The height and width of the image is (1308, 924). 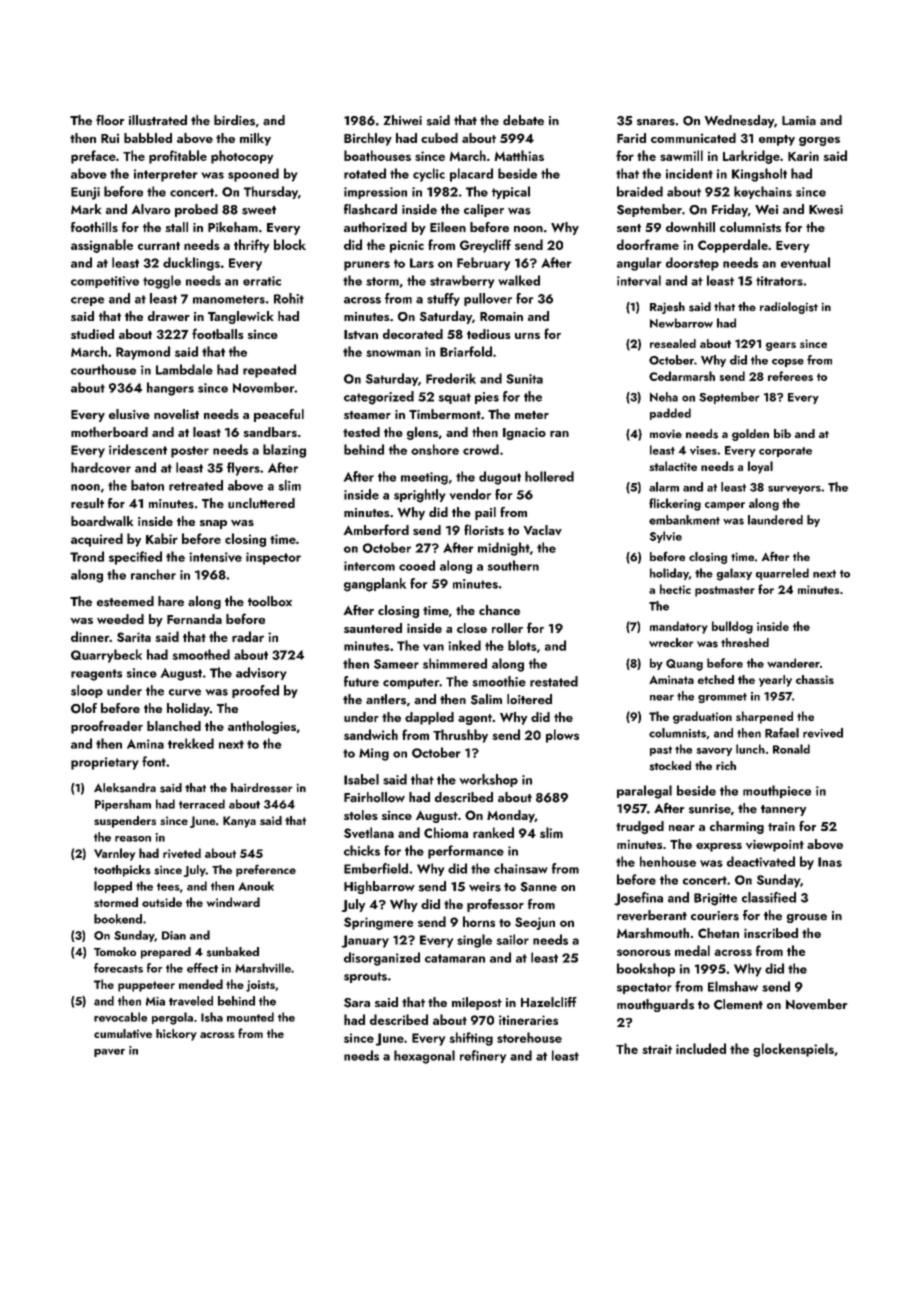 What do you see at coordinates (640, 827) in the image?
I see `trudged` at bounding box center [640, 827].
